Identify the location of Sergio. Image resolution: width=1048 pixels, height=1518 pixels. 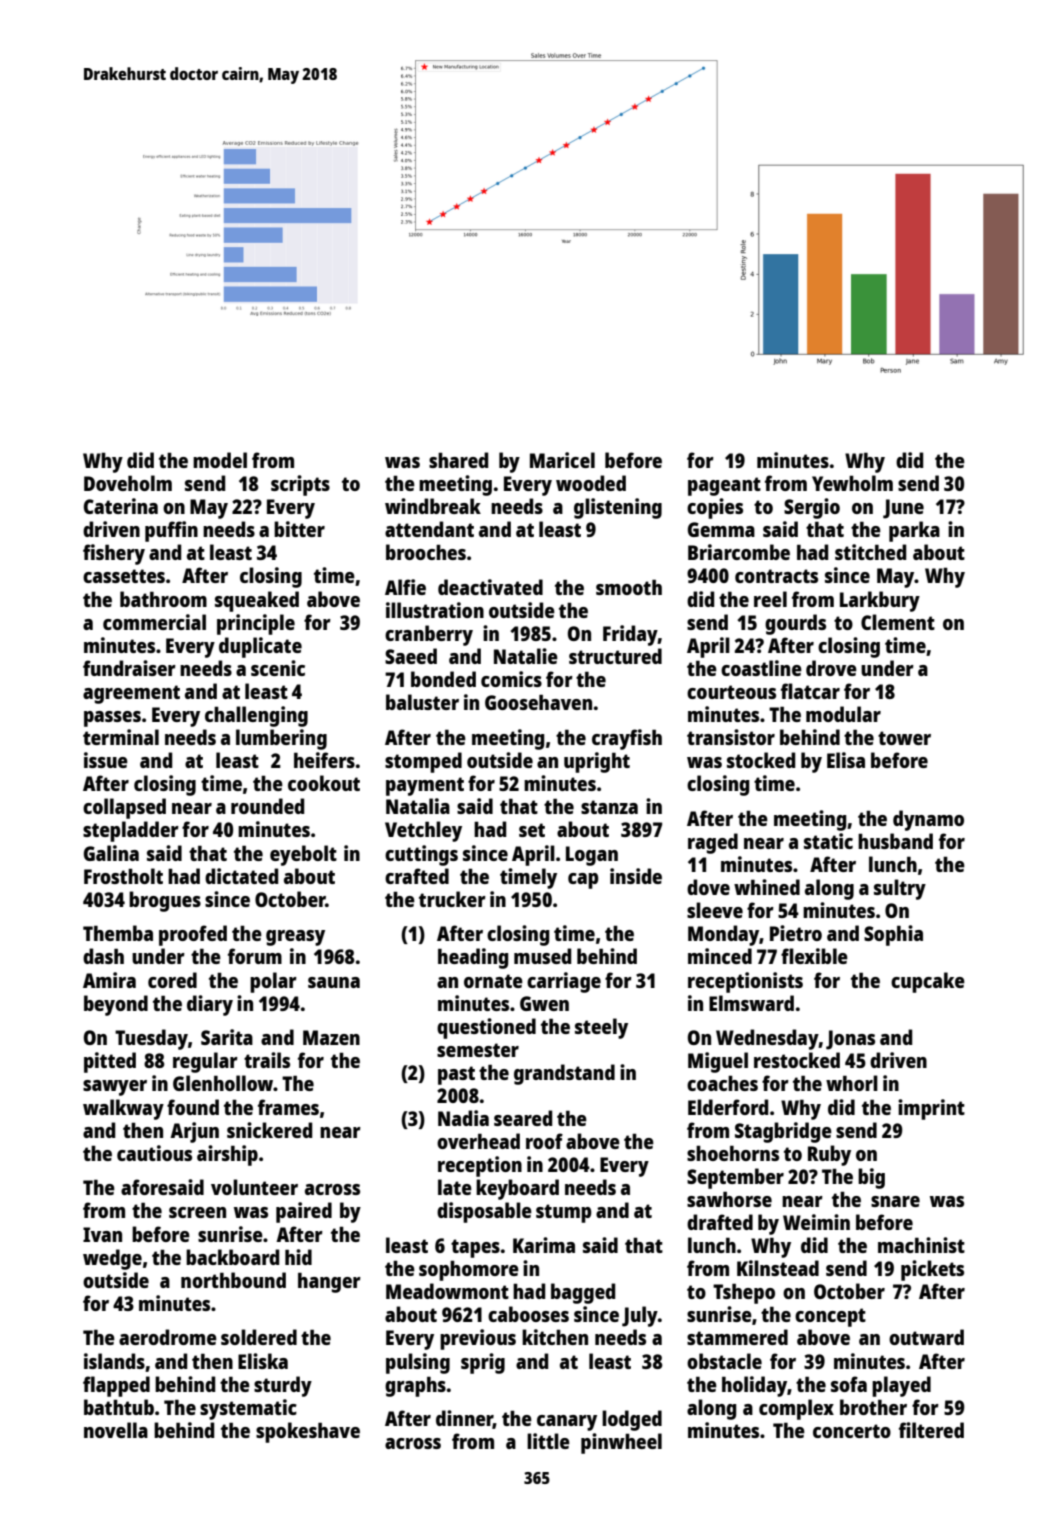
(812, 508).
